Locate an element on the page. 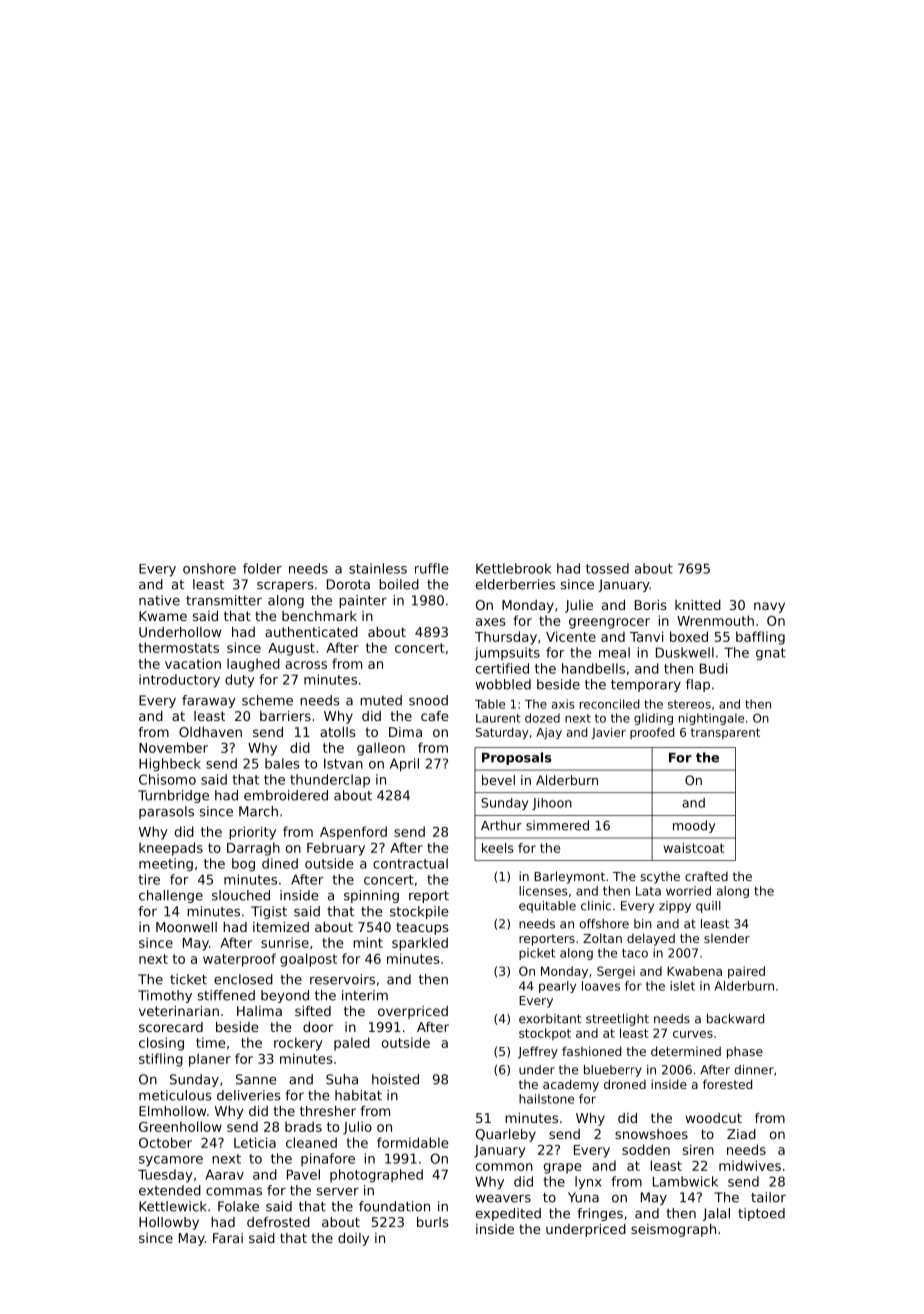 This document has height=1314, width=924. Jeffrey is located at coordinates (538, 1052).
